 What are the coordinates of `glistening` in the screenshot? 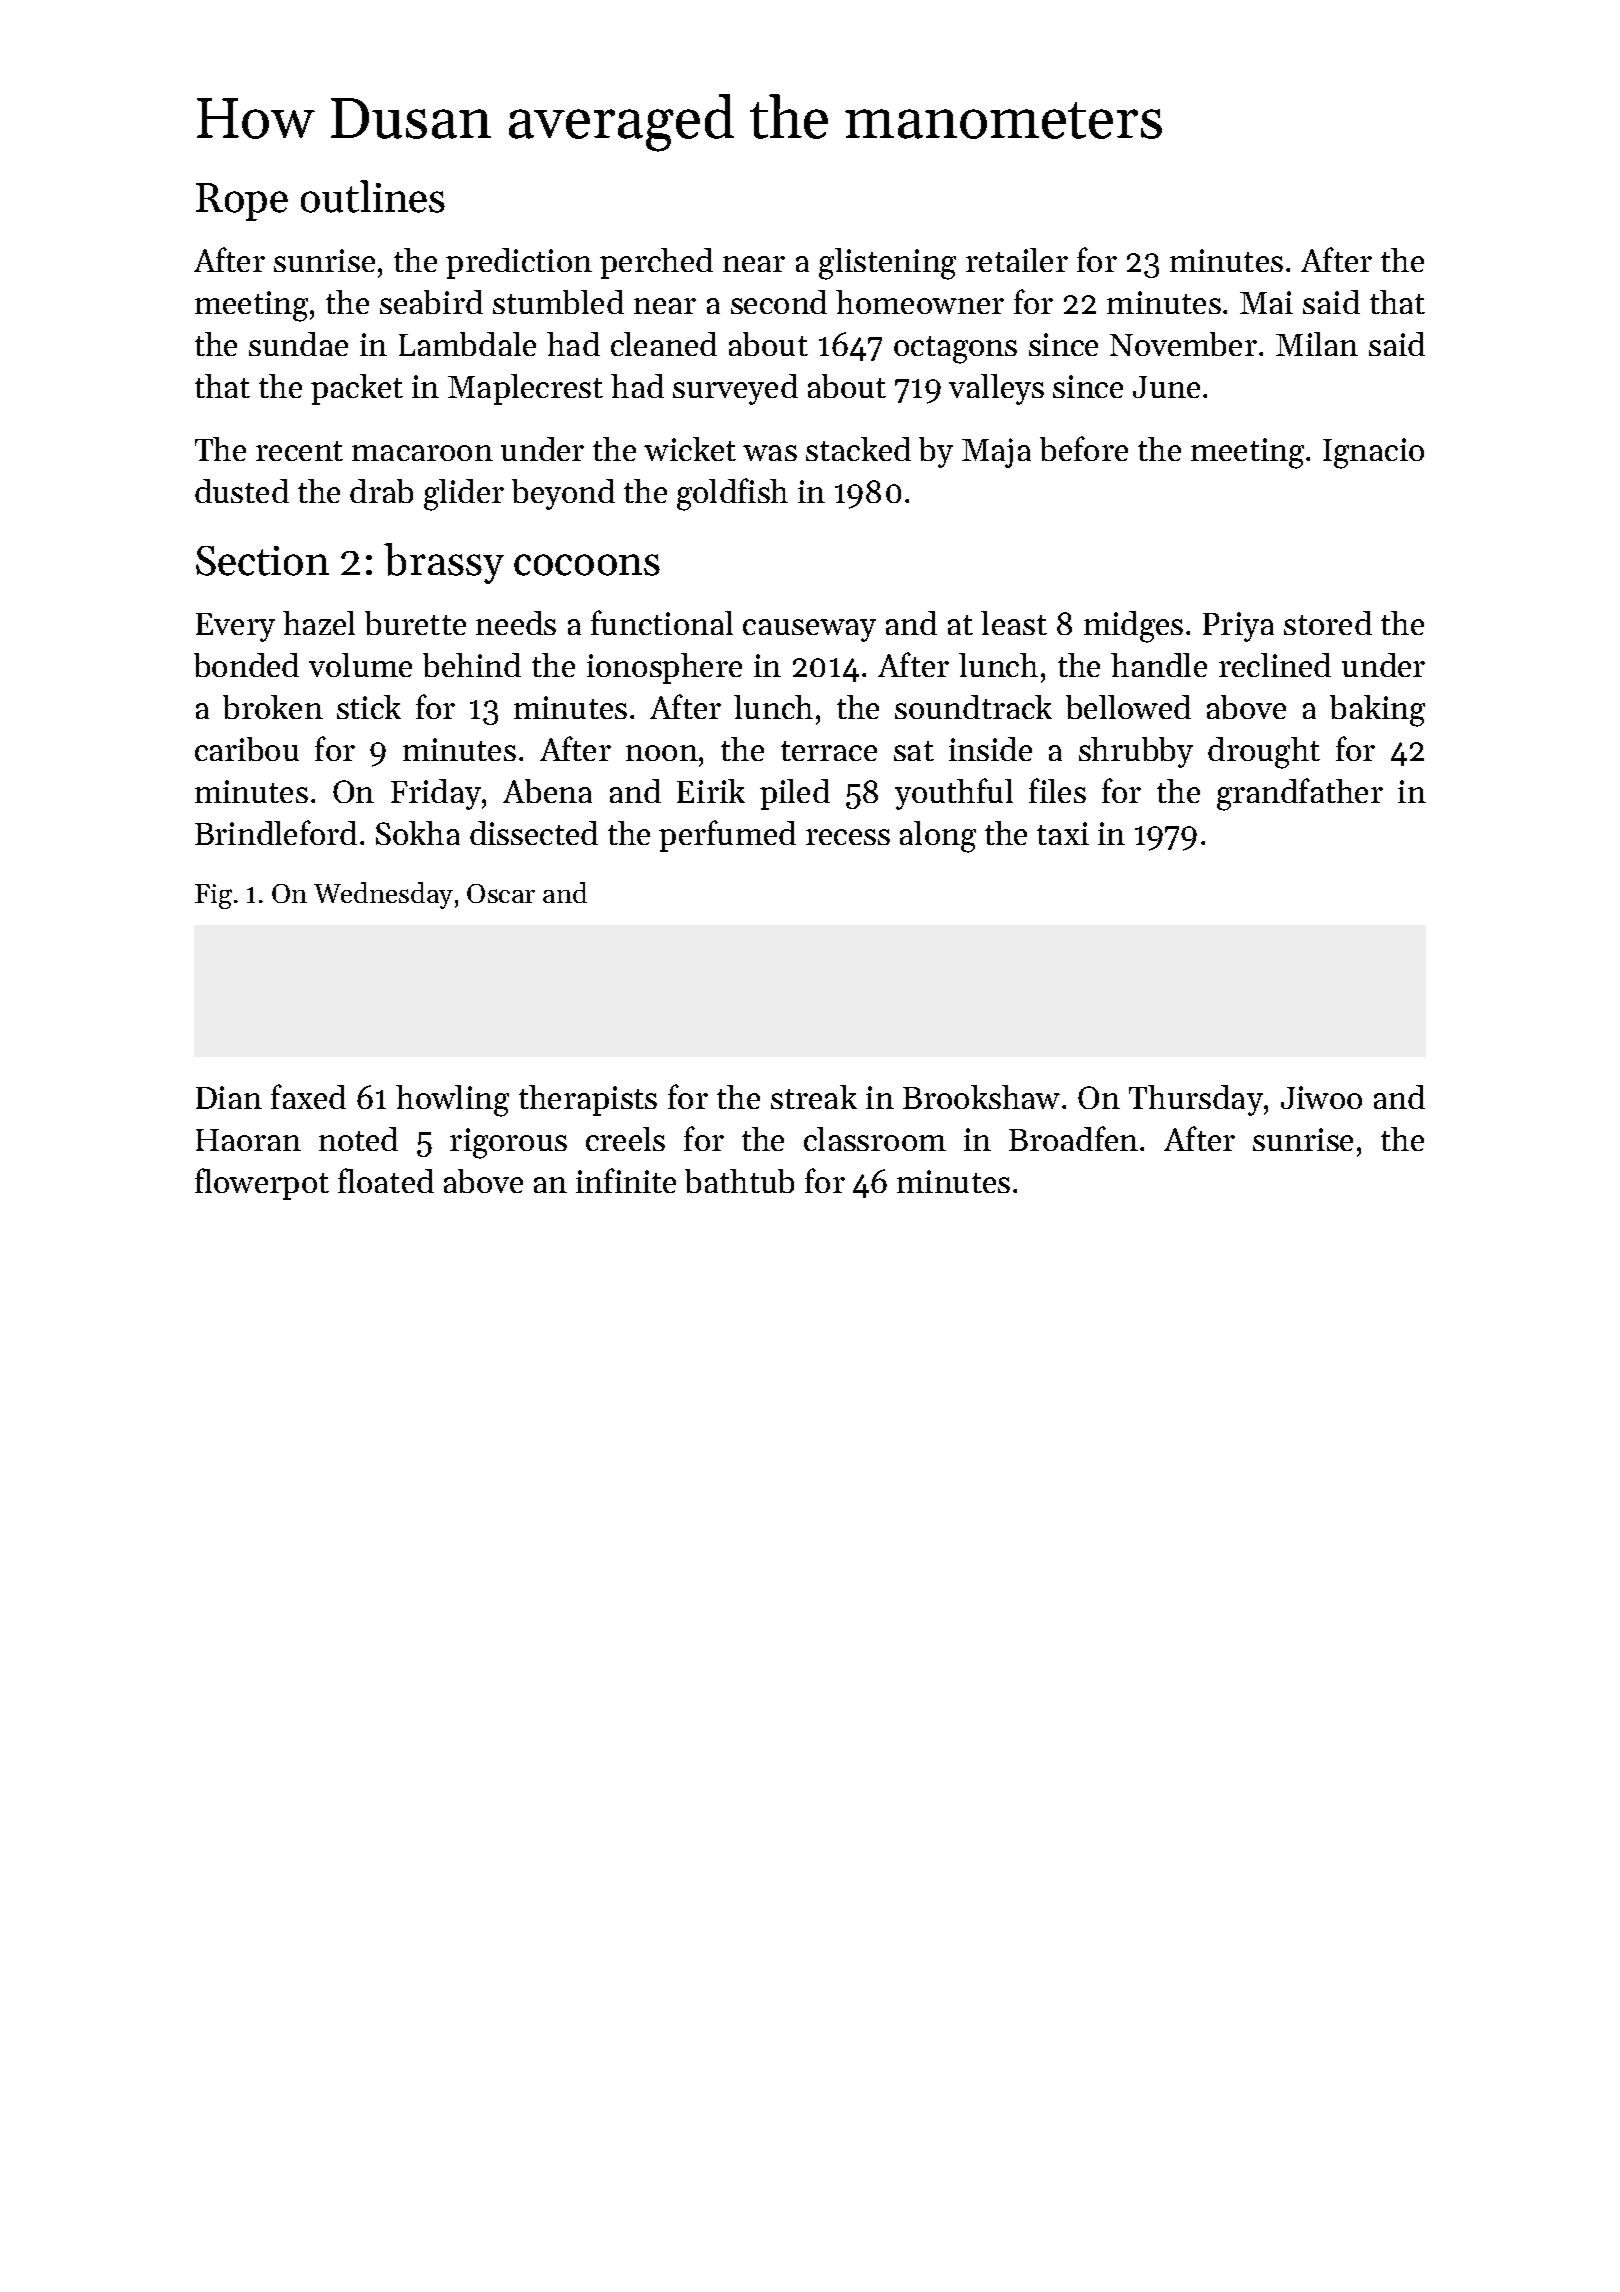 It's located at (887, 264).
